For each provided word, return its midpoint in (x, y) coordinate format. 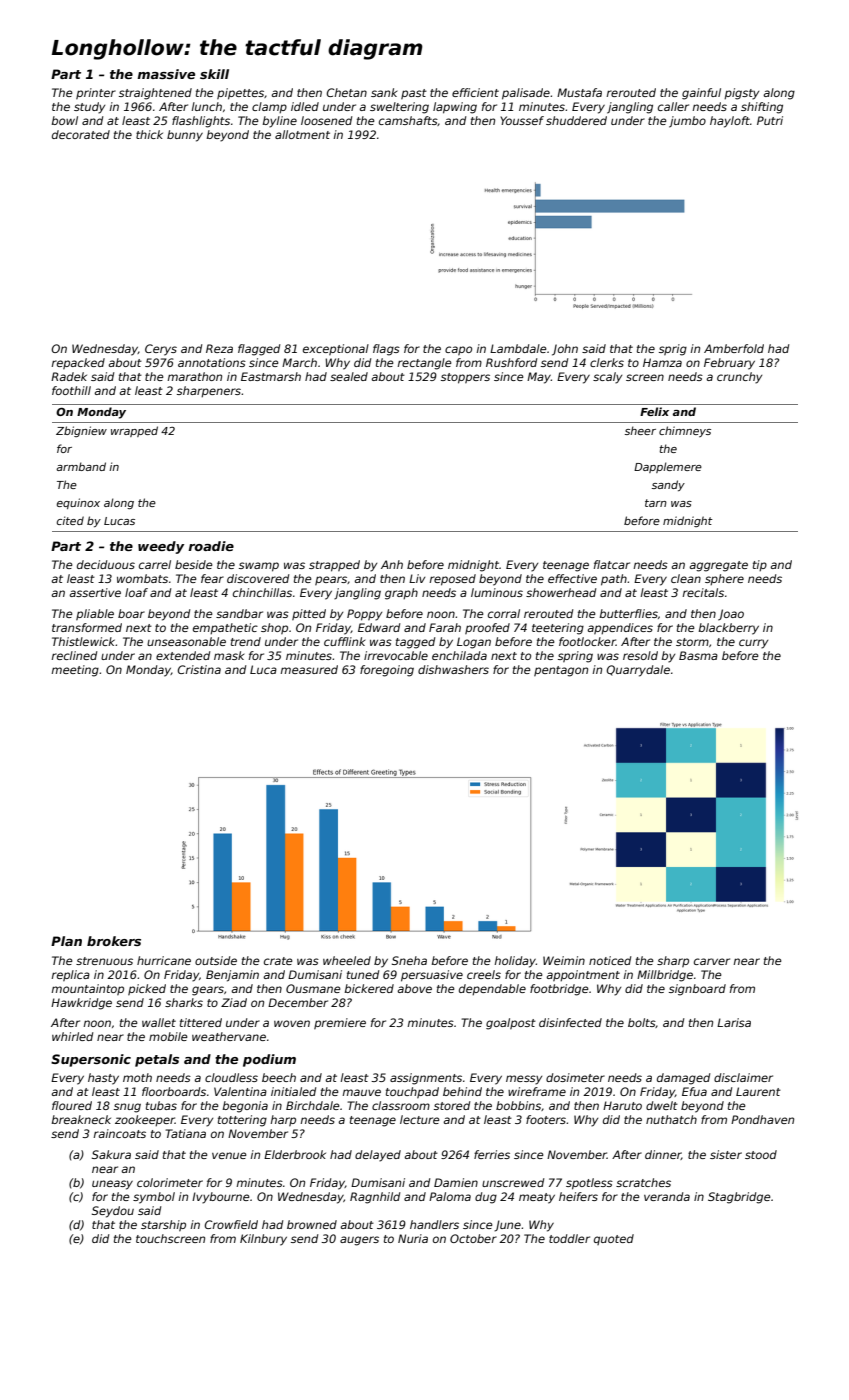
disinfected (570, 1022)
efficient (475, 92)
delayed (378, 1156)
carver (712, 961)
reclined (74, 655)
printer (96, 93)
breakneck (81, 1119)
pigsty (741, 94)
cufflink (344, 641)
